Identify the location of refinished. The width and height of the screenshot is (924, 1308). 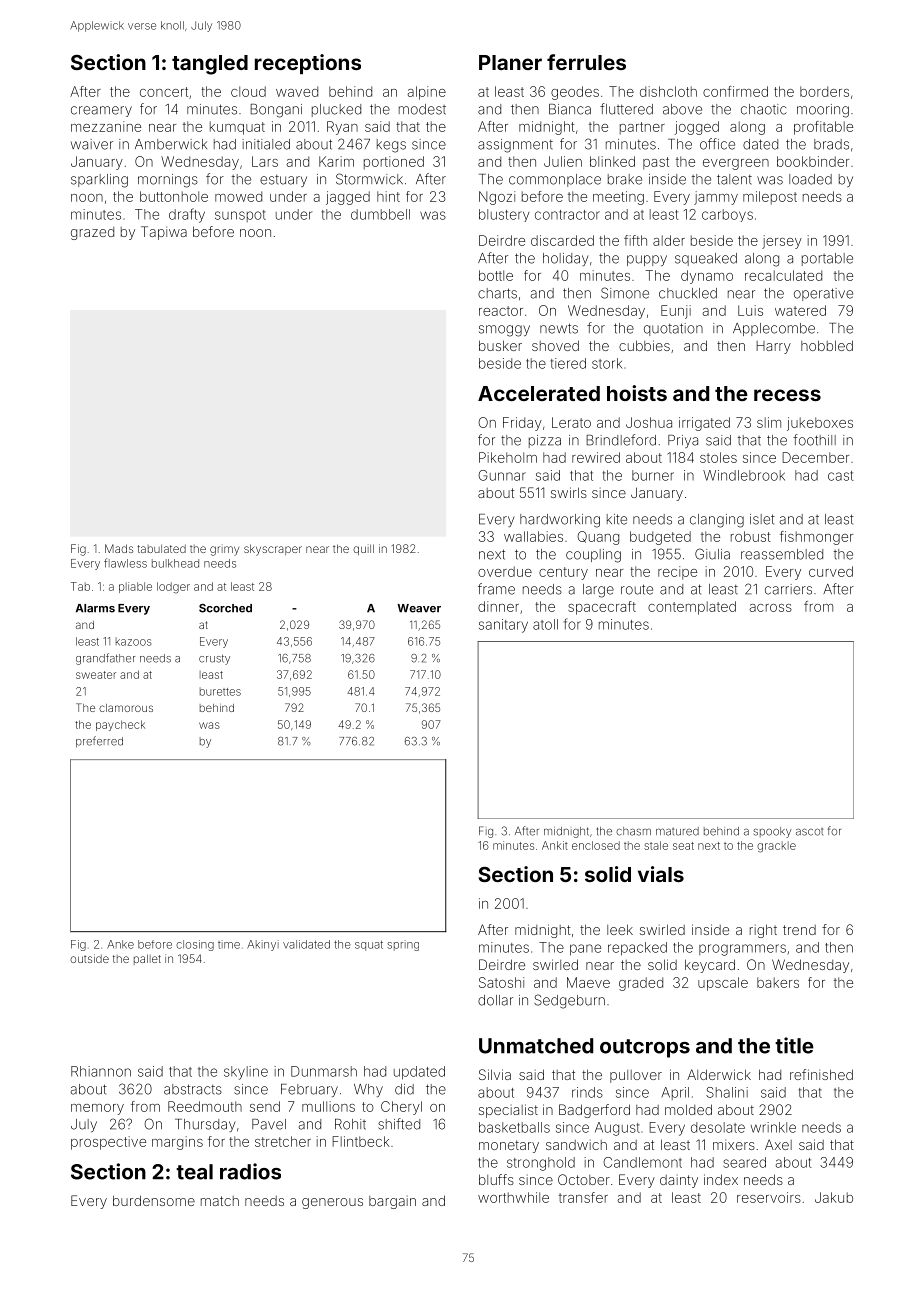
(821, 1074).
